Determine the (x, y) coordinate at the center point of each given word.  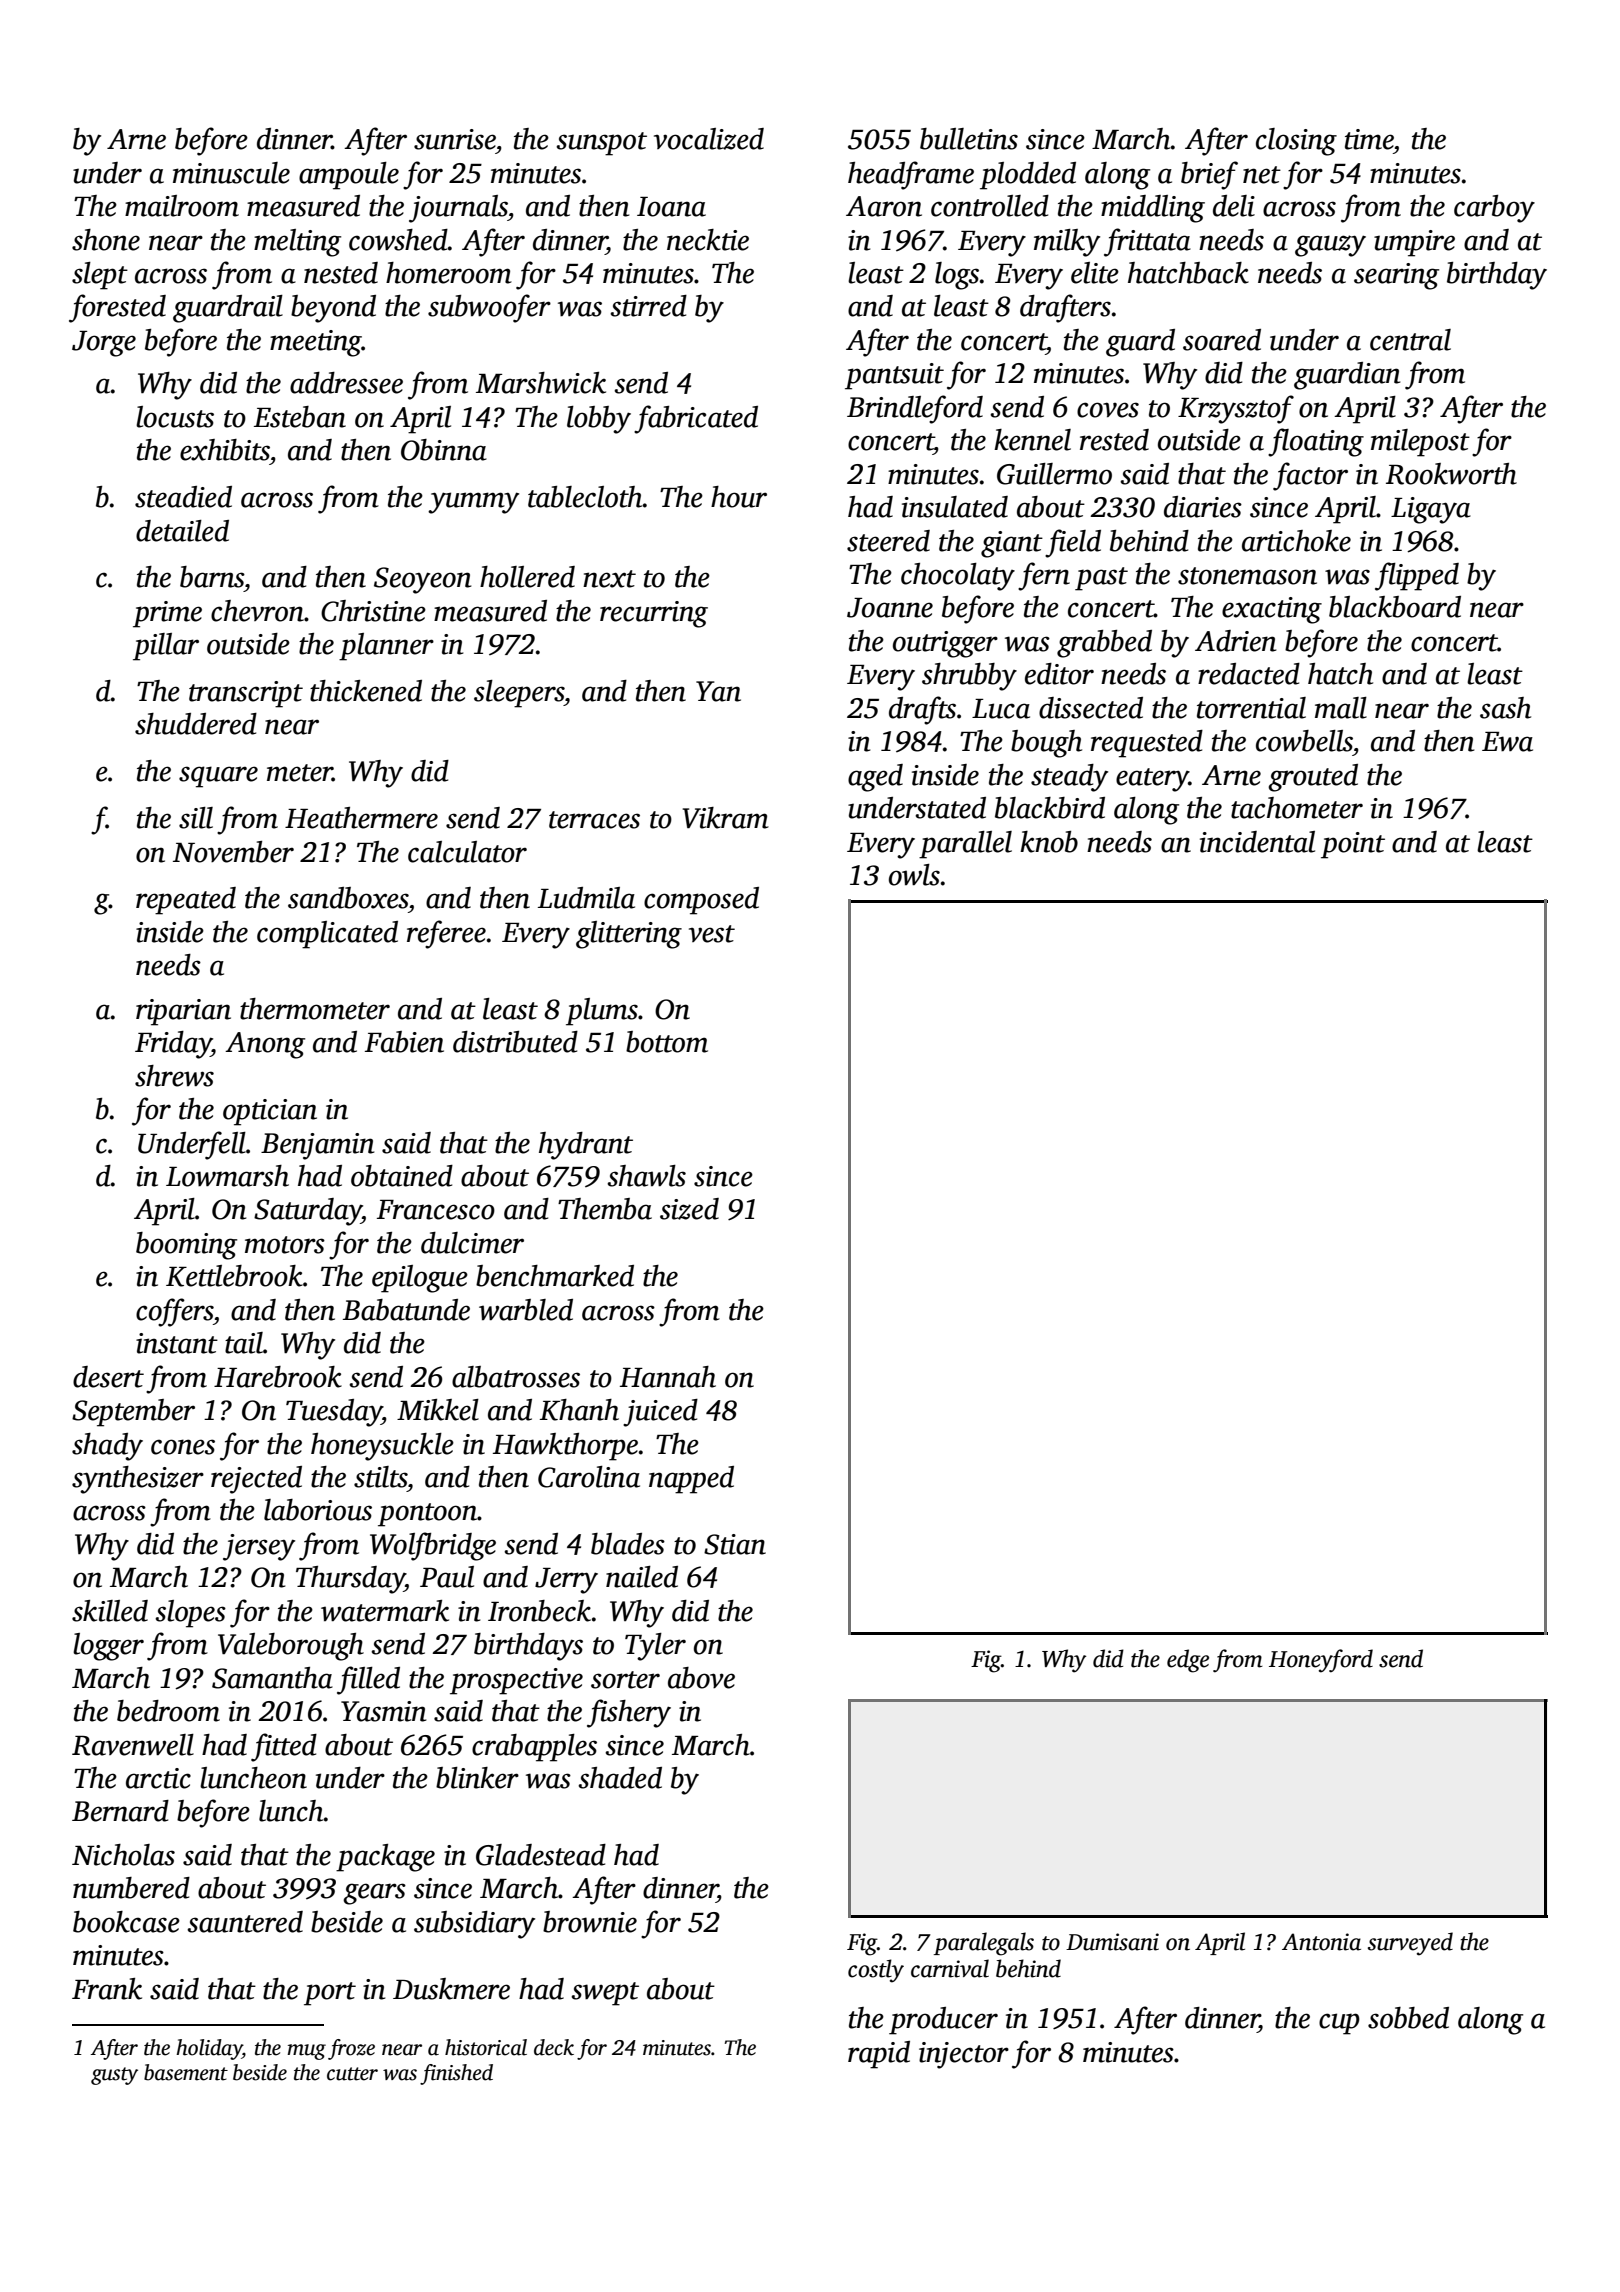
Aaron (884, 206)
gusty (114, 2076)
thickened (366, 691)
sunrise (455, 139)
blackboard (1395, 607)
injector (964, 2055)
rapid (879, 2055)
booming (186, 1246)
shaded (620, 1778)
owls (914, 875)
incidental (1257, 842)
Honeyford (1321, 1661)
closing (1296, 142)
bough (1046, 744)
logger (108, 1647)
